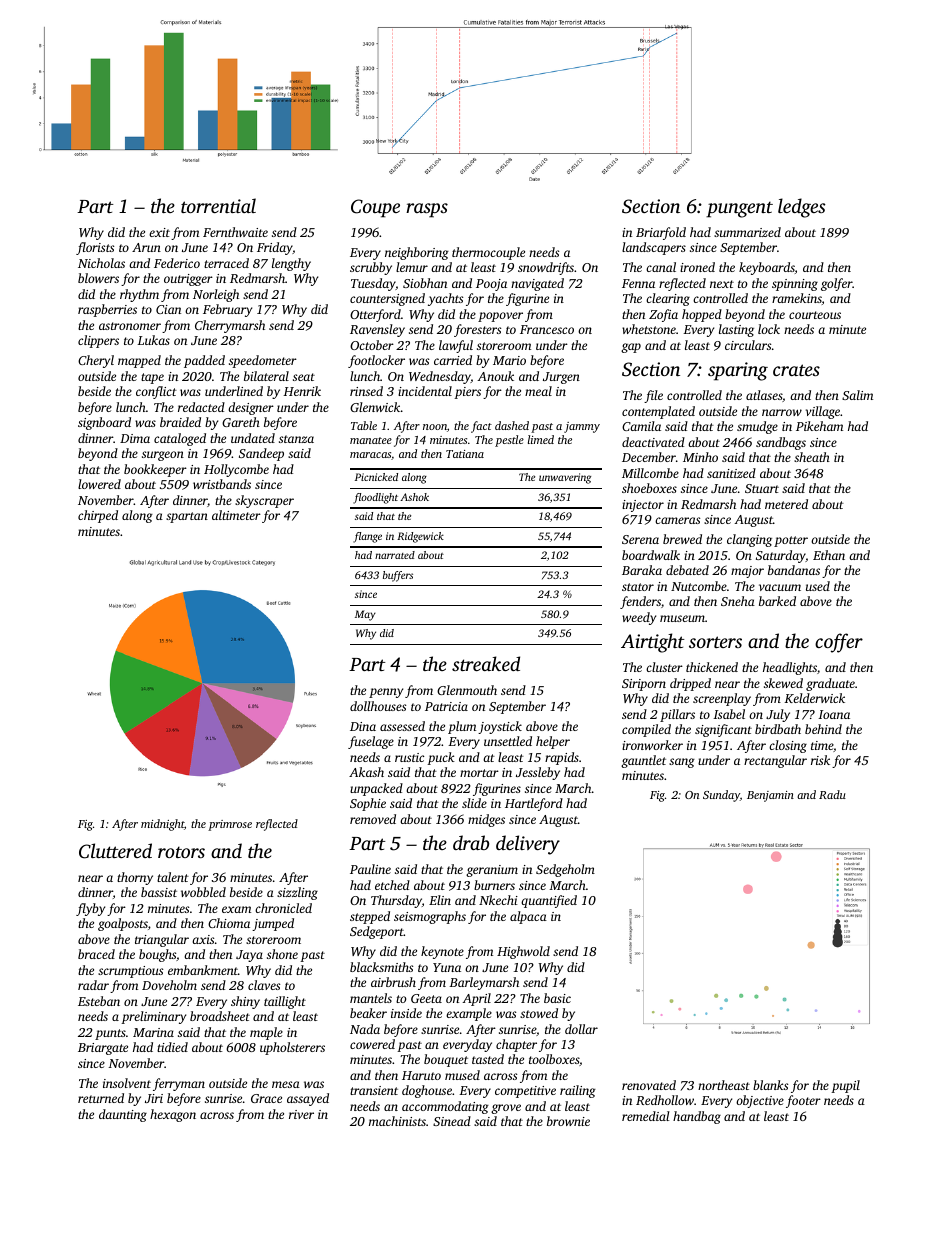 Image resolution: width=952 pixels, height=1233 pixels. Describe the element at coordinates (845, 1086) in the screenshot. I see `pupil` at that location.
